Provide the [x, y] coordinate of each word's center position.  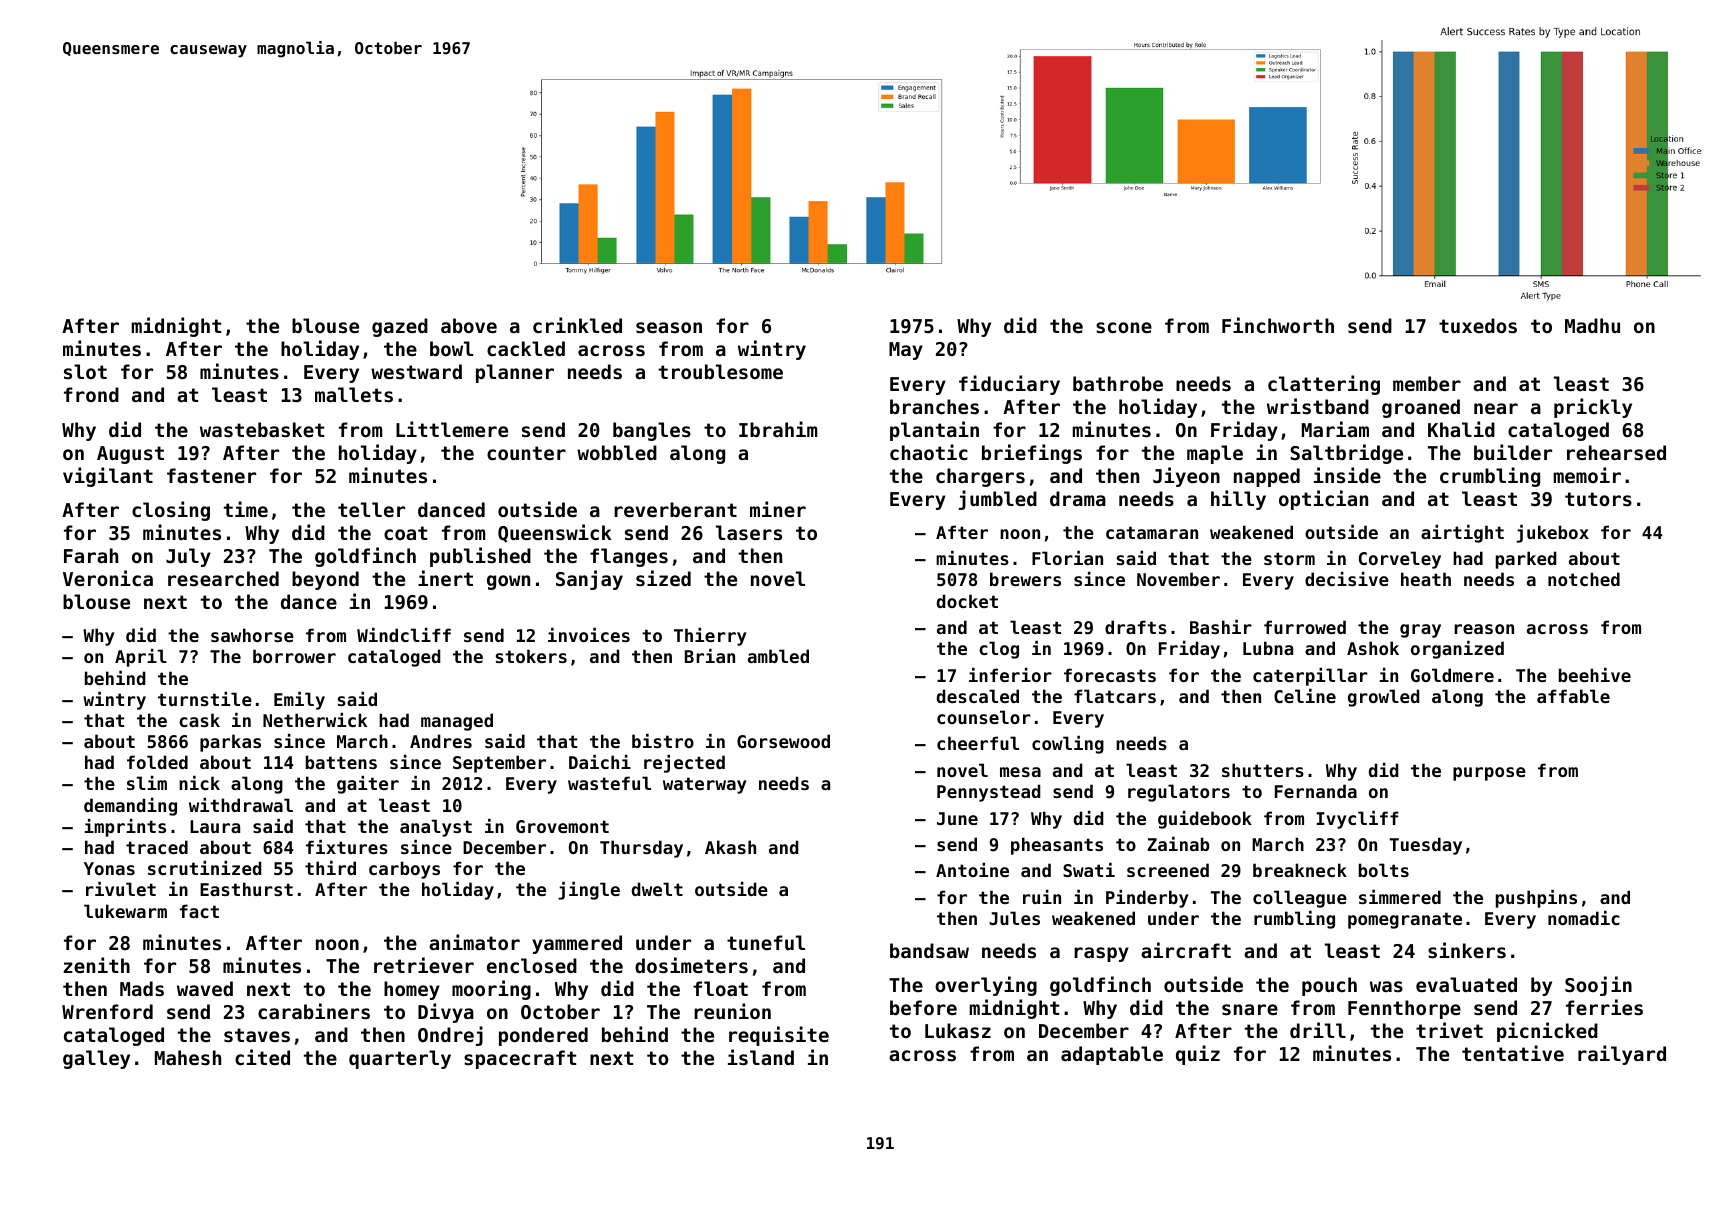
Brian [710, 656]
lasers [749, 533]
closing [171, 511]
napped [1267, 477]
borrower [294, 656]
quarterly [400, 1059]
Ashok [1373, 648]
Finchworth [1278, 325]
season [669, 328]
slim [147, 783]
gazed [400, 327]
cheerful [978, 743]
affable [1573, 696]
